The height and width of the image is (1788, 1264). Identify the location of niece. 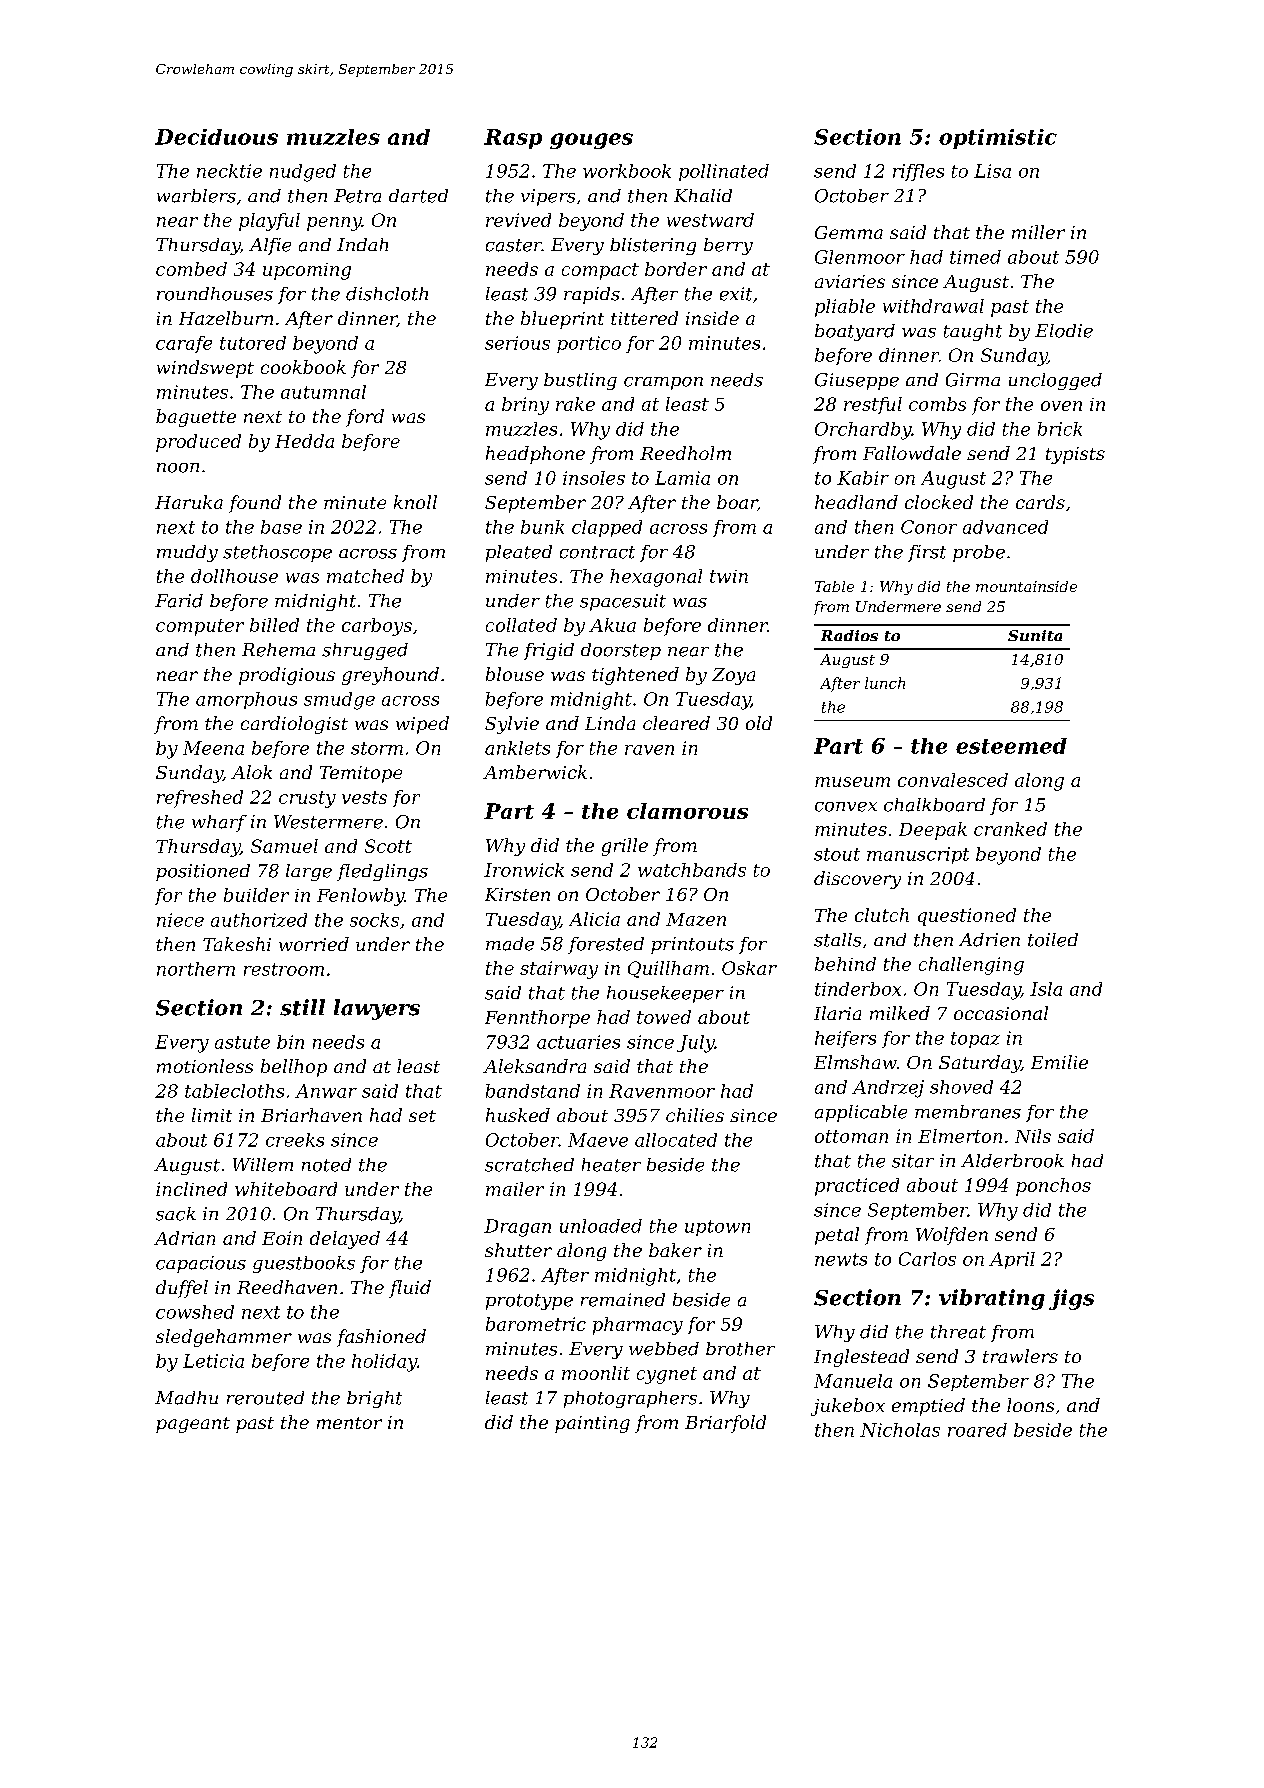
(180, 920).
